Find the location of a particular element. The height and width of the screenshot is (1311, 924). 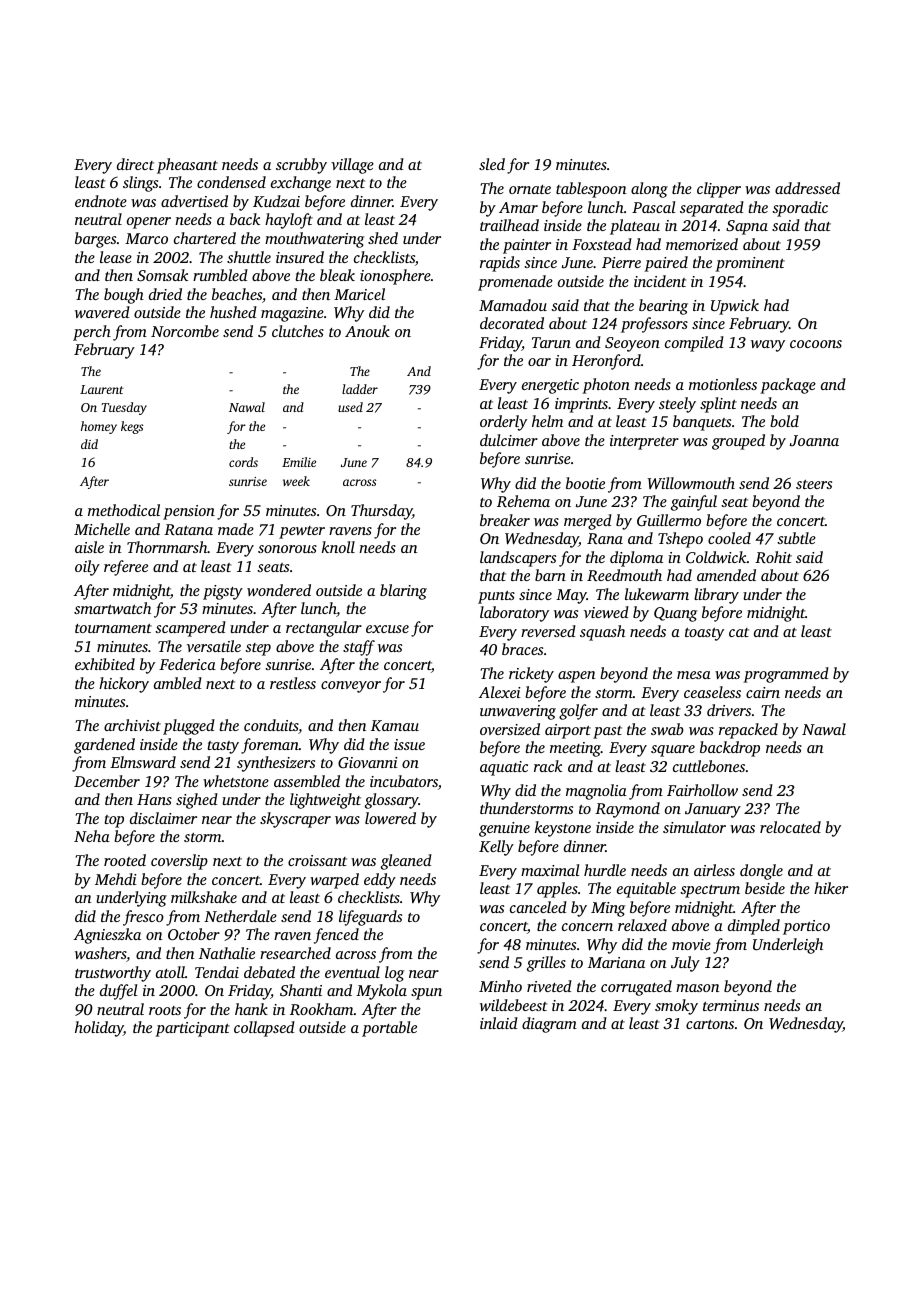

lukewarm is located at coordinates (657, 594).
